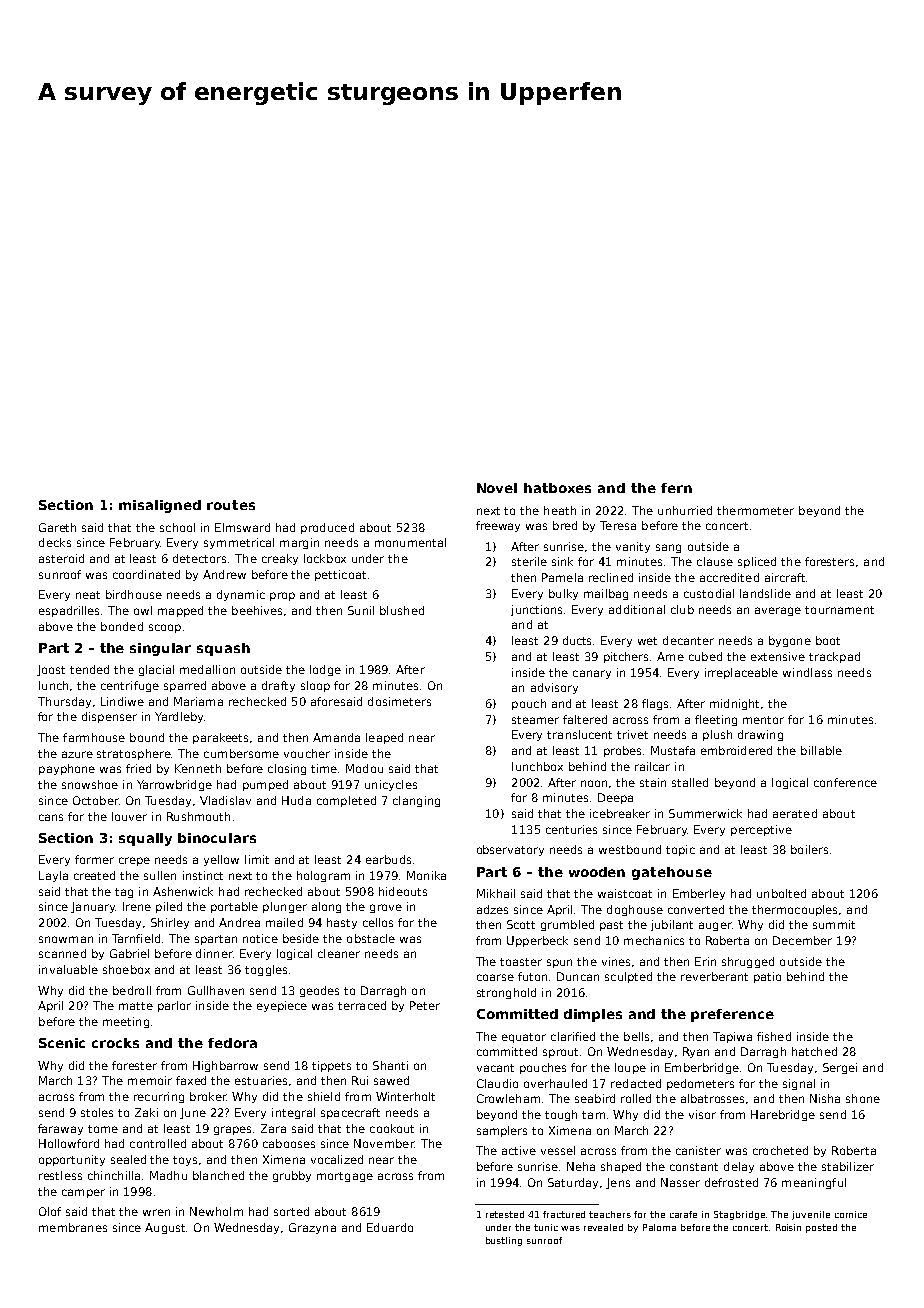  What do you see at coordinates (174, 785) in the page?
I see `Yarrowbridge` at bounding box center [174, 785].
